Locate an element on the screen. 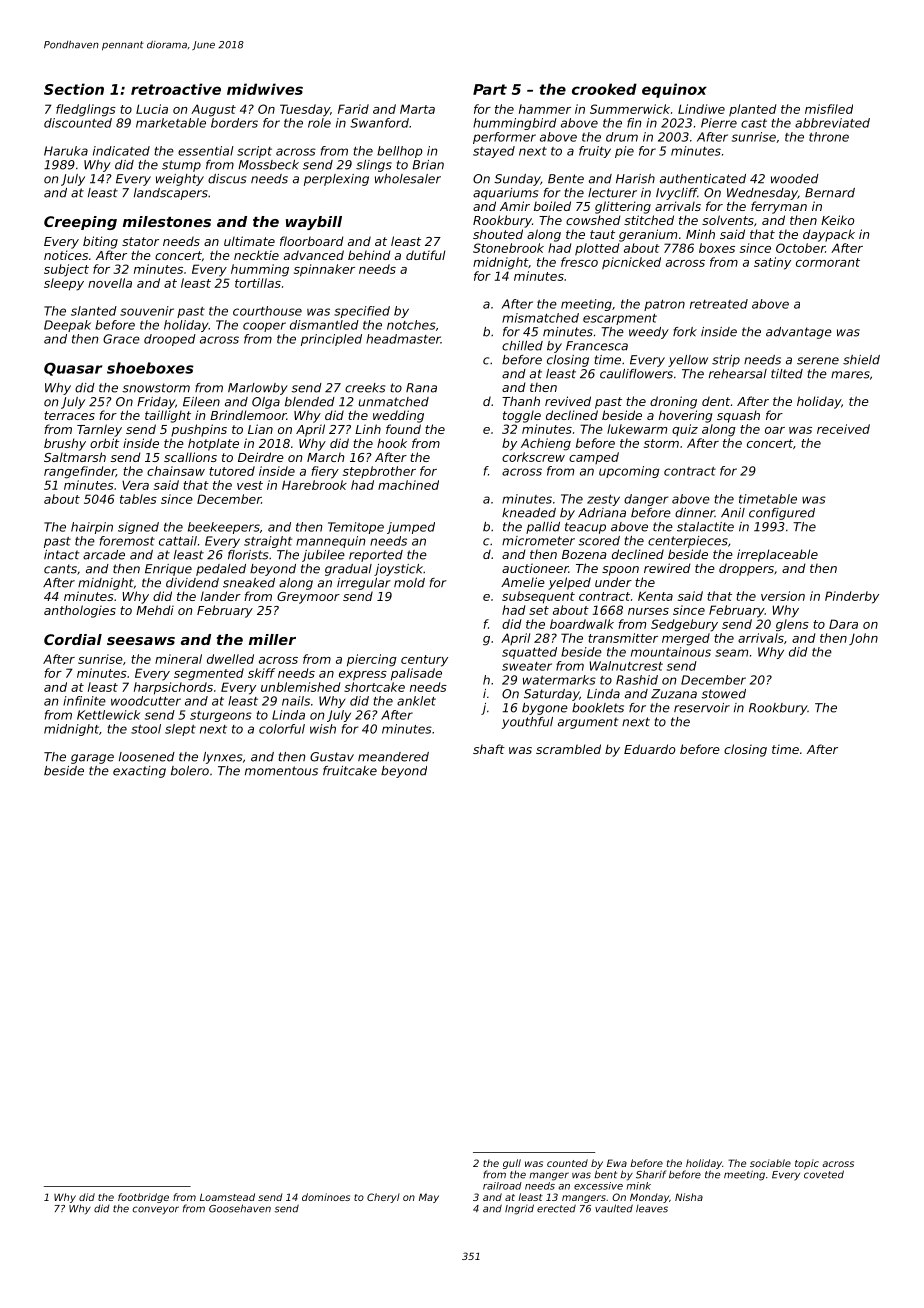  retroactive is located at coordinates (176, 89).
